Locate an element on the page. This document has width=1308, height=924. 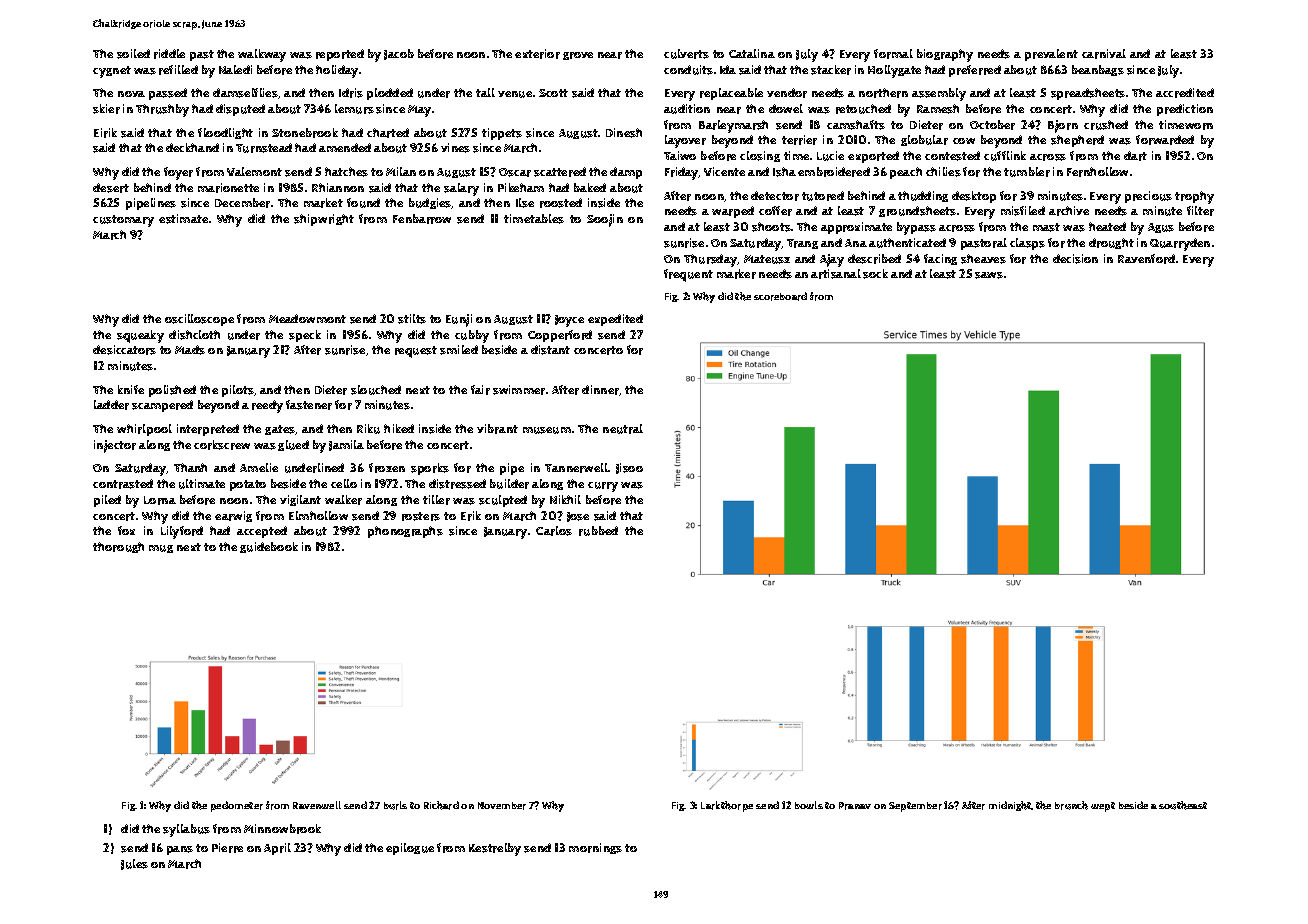
saws is located at coordinates (989, 275).
